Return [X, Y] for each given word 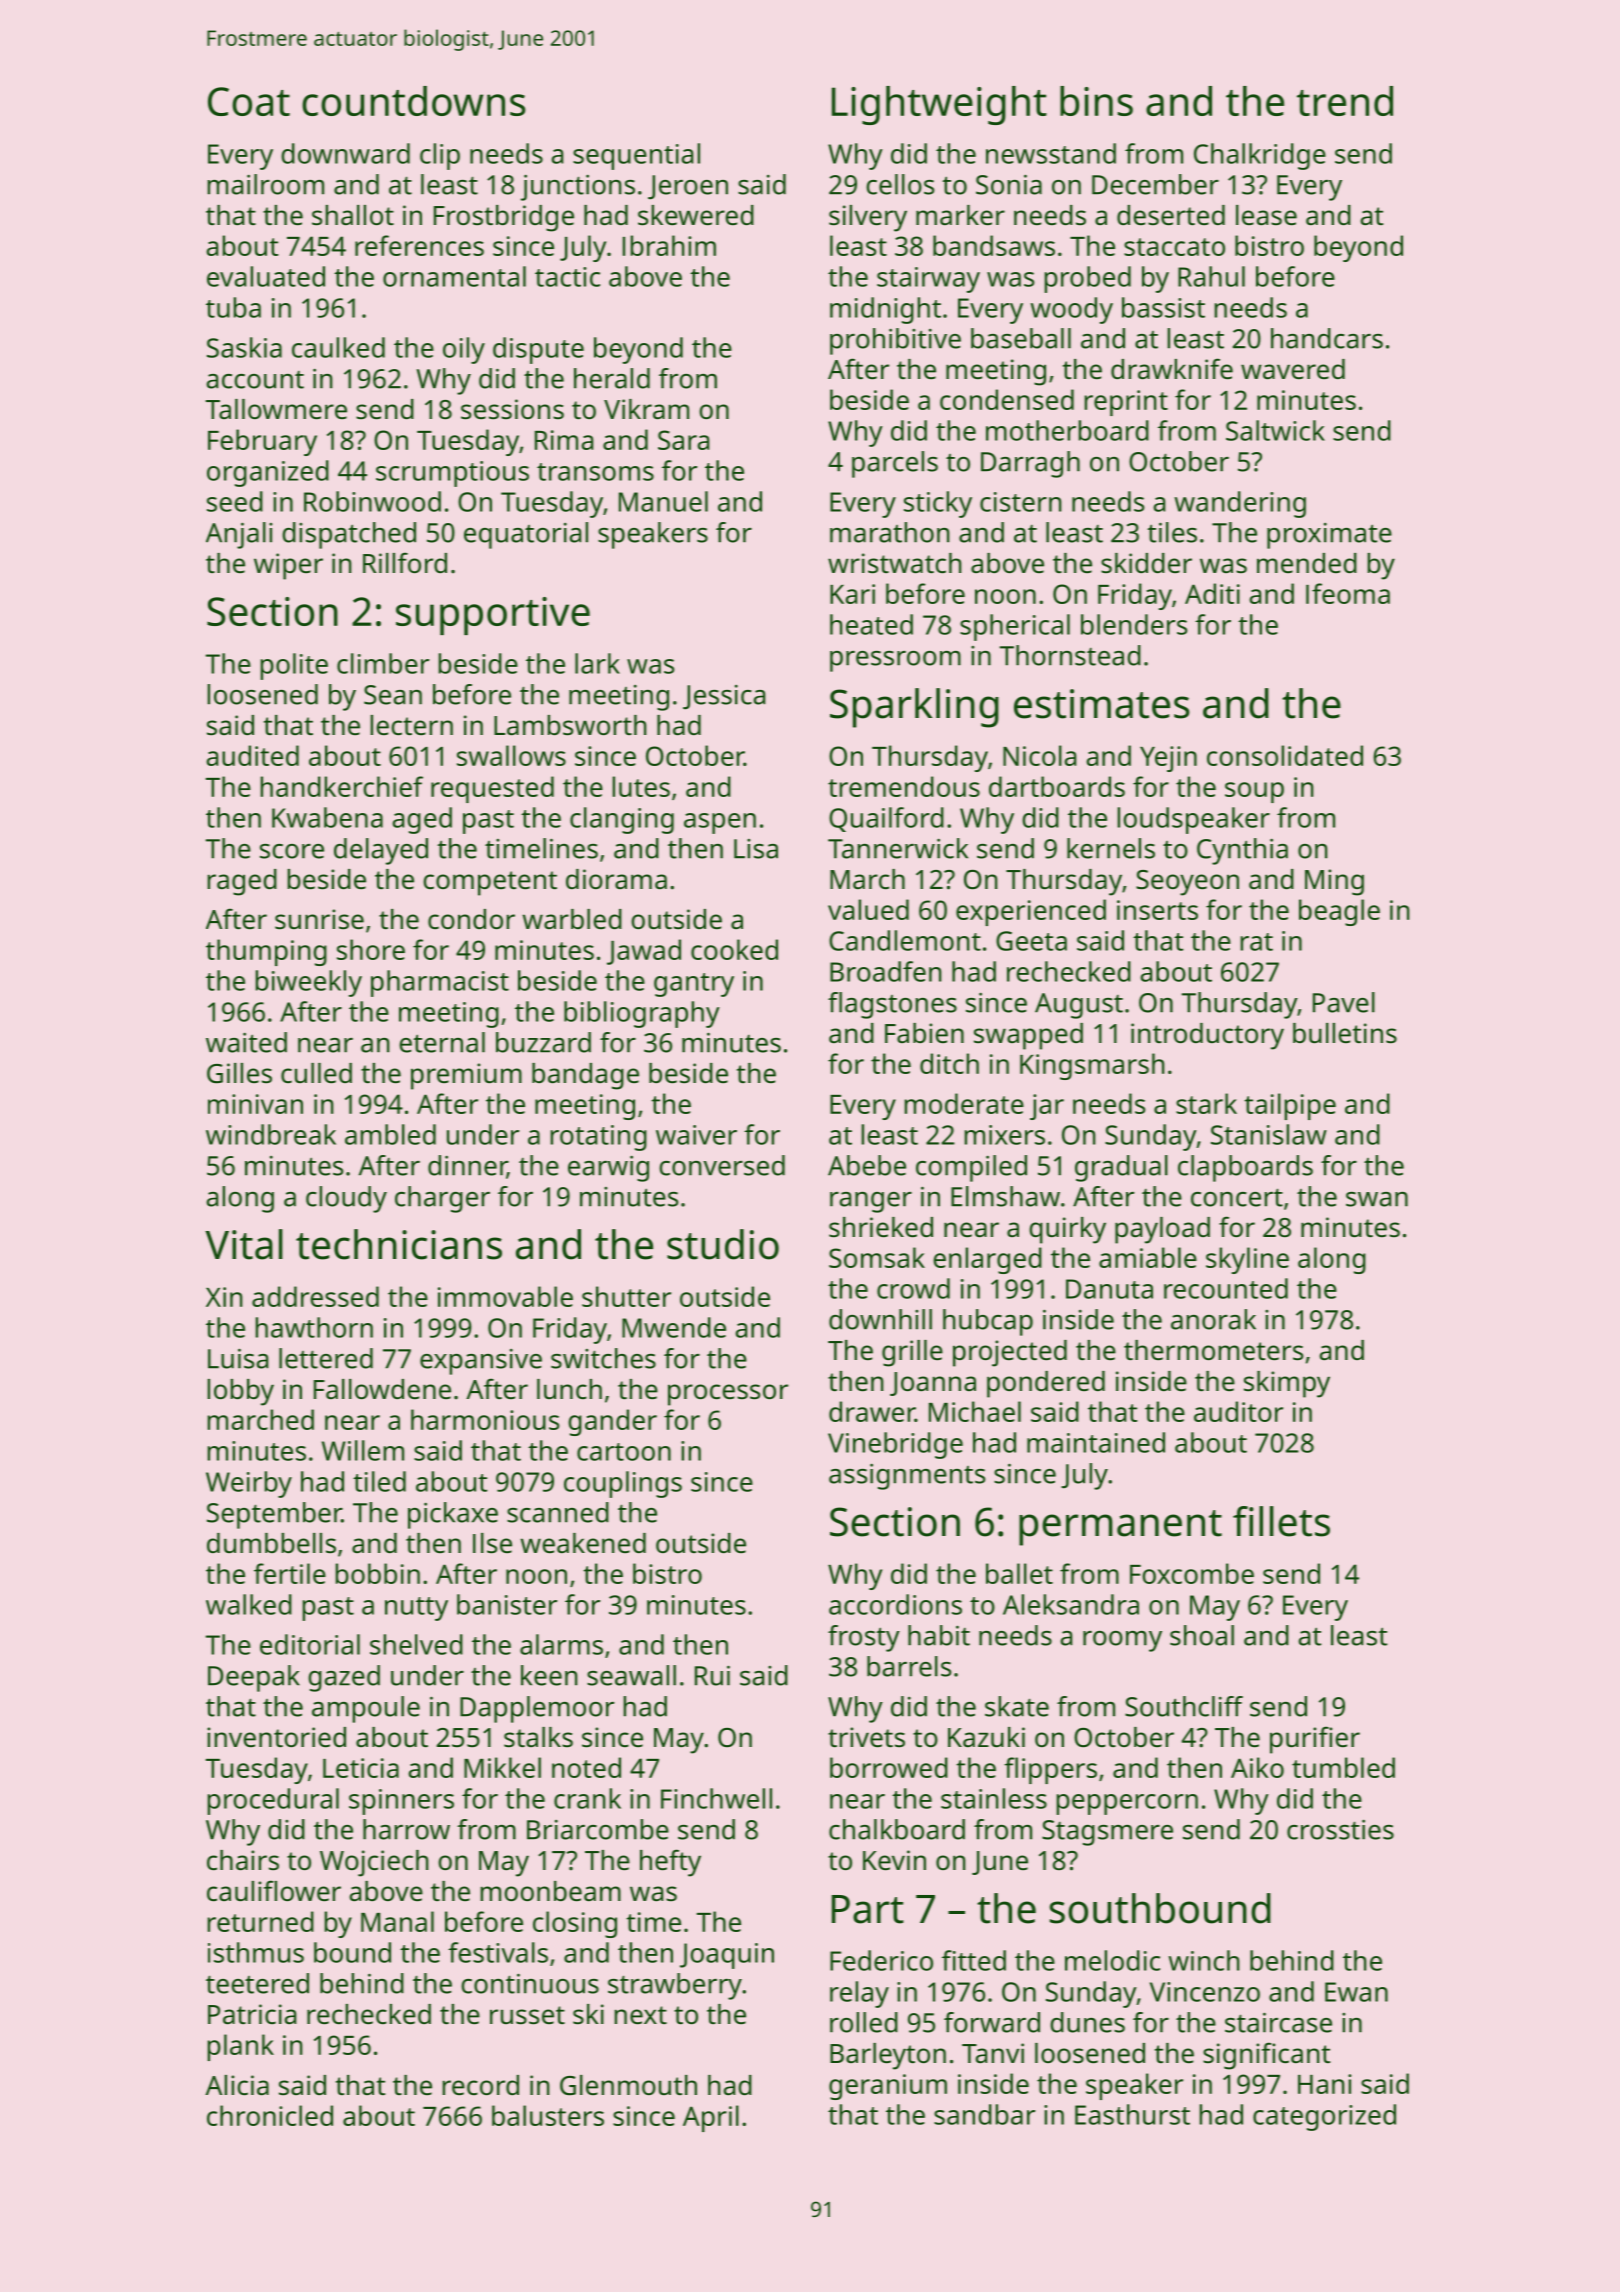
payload [1162, 1230]
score [292, 851]
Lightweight [939, 105]
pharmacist [440, 983]
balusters [548, 2115]
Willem [363, 1450]
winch [1204, 1960]
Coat [249, 101]
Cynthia [1242, 851]
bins [1096, 101]
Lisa [756, 849]
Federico [881, 1960]
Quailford [886, 819]
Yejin [1168, 759]
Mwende [674, 1327]
